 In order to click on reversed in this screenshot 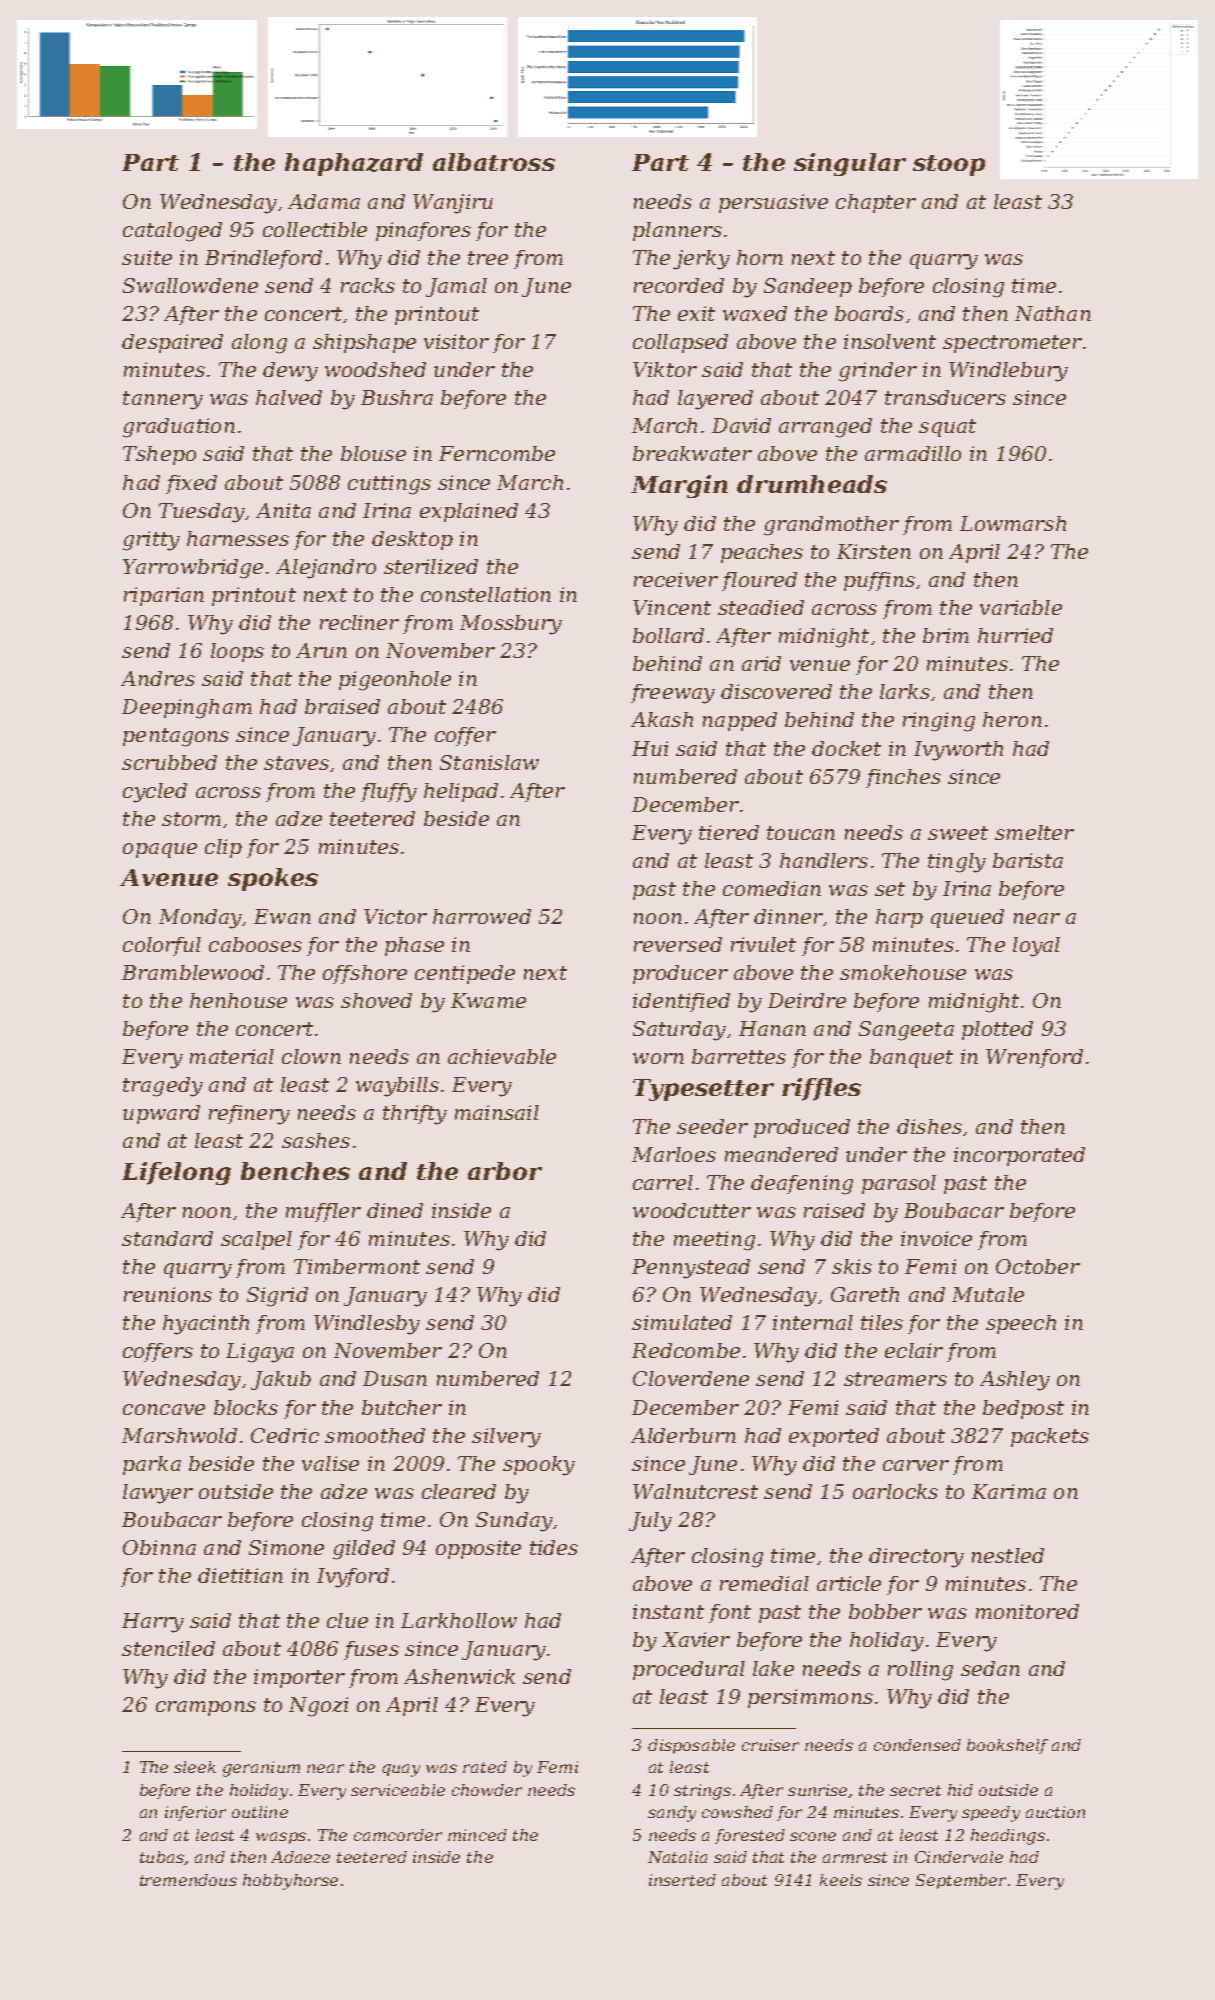, I will do `click(678, 944)`.
